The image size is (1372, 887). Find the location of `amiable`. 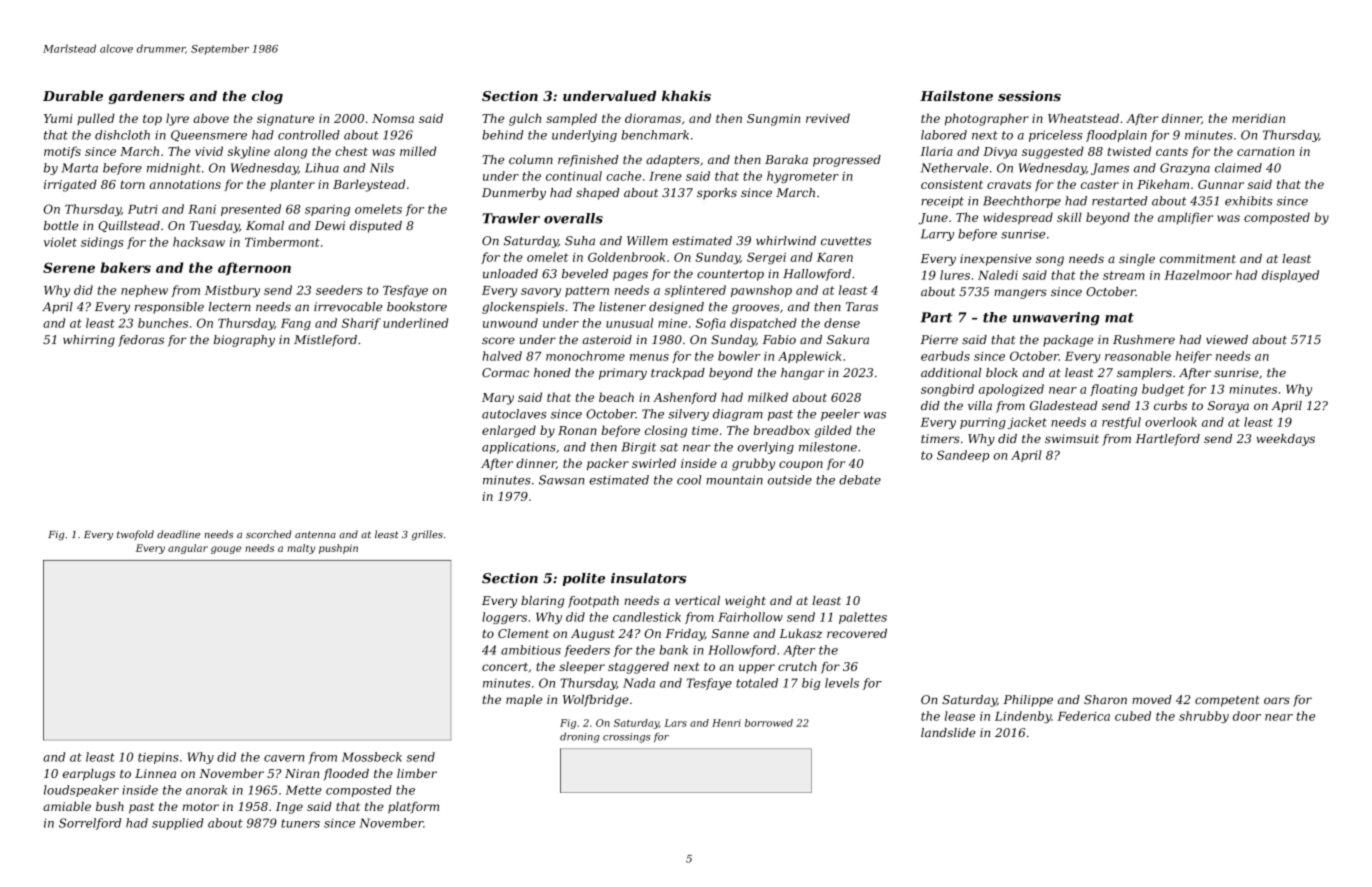

amiable is located at coordinates (67, 806).
